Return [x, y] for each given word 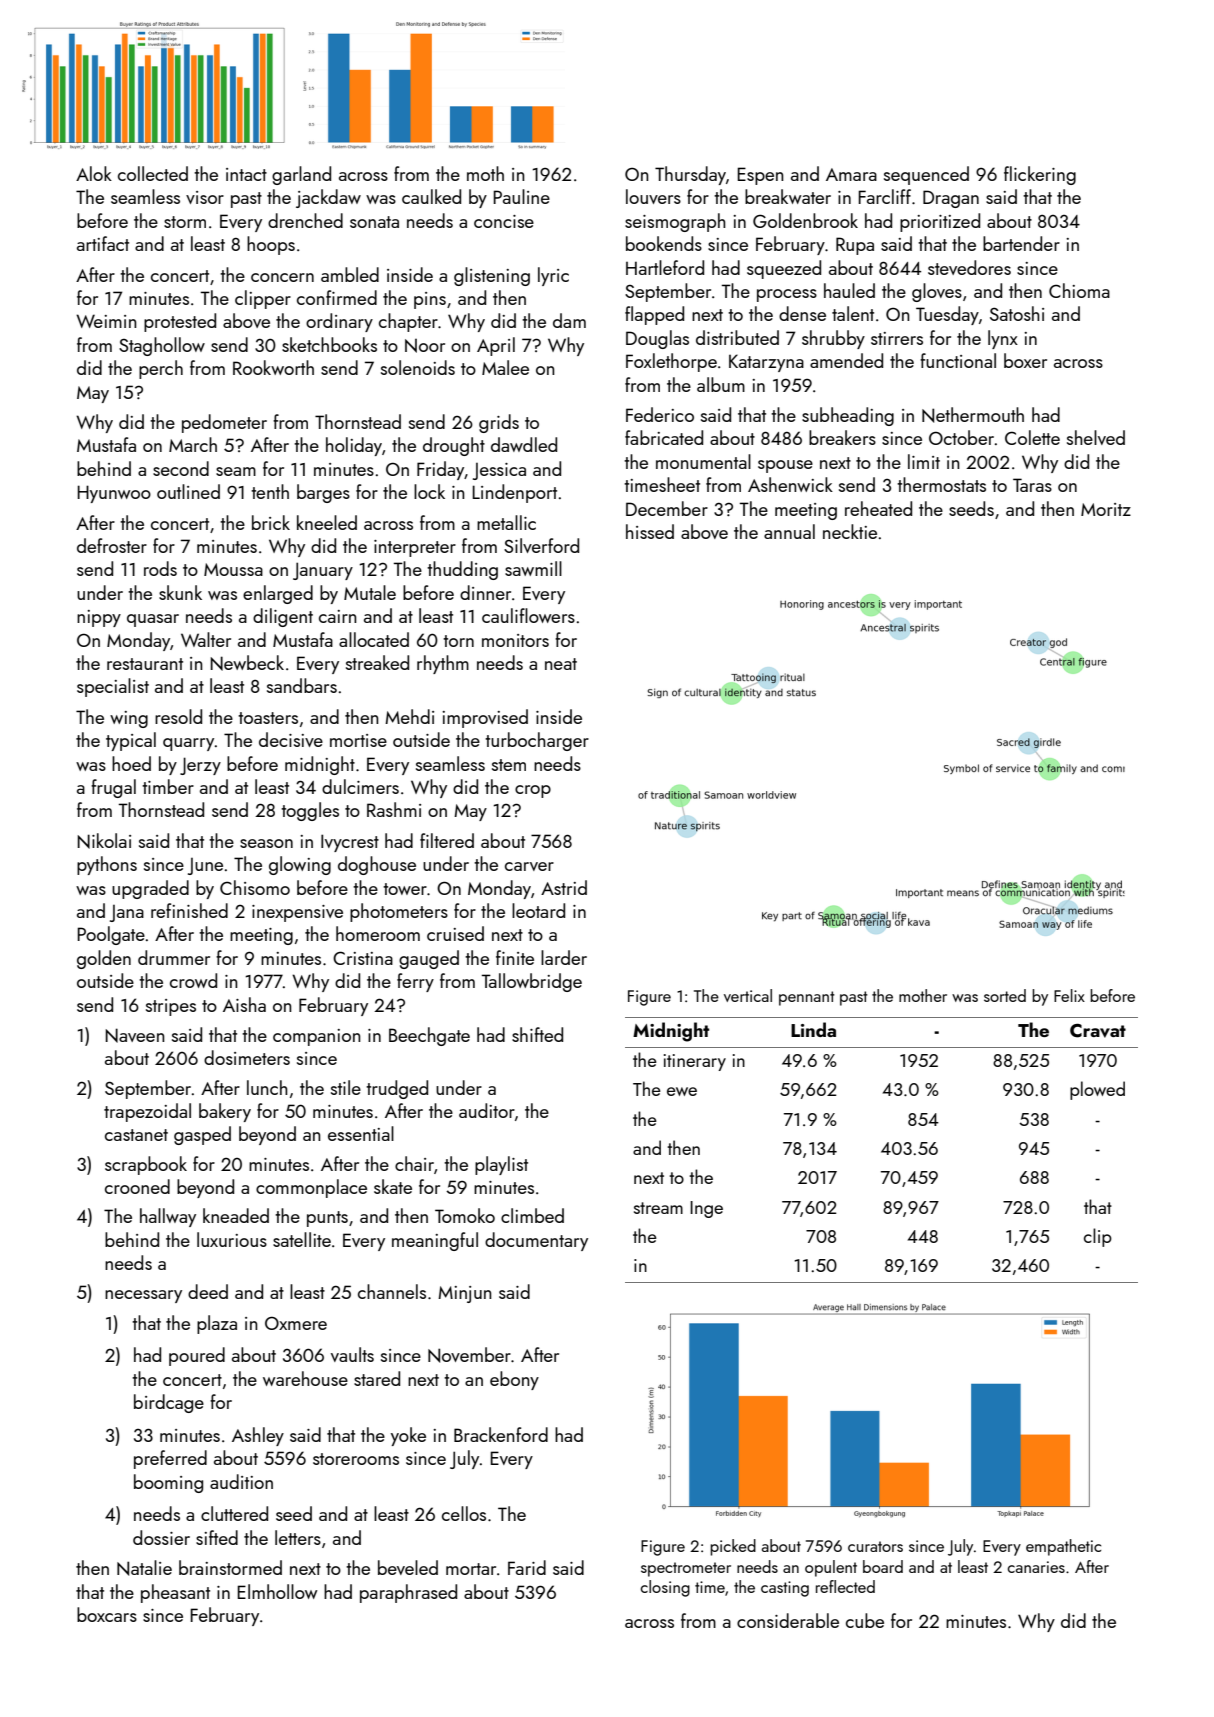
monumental [703, 461]
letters [298, 1537]
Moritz [1106, 509]
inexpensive [297, 913]
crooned [137, 1186]
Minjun [465, 1294]
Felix [1069, 995]
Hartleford [665, 267]
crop [533, 791]
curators [875, 1546]
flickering [1040, 175]
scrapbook [146, 1165]
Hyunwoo [114, 494]
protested [180, 322]
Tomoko [465, 1215]
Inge [706, 1209]
